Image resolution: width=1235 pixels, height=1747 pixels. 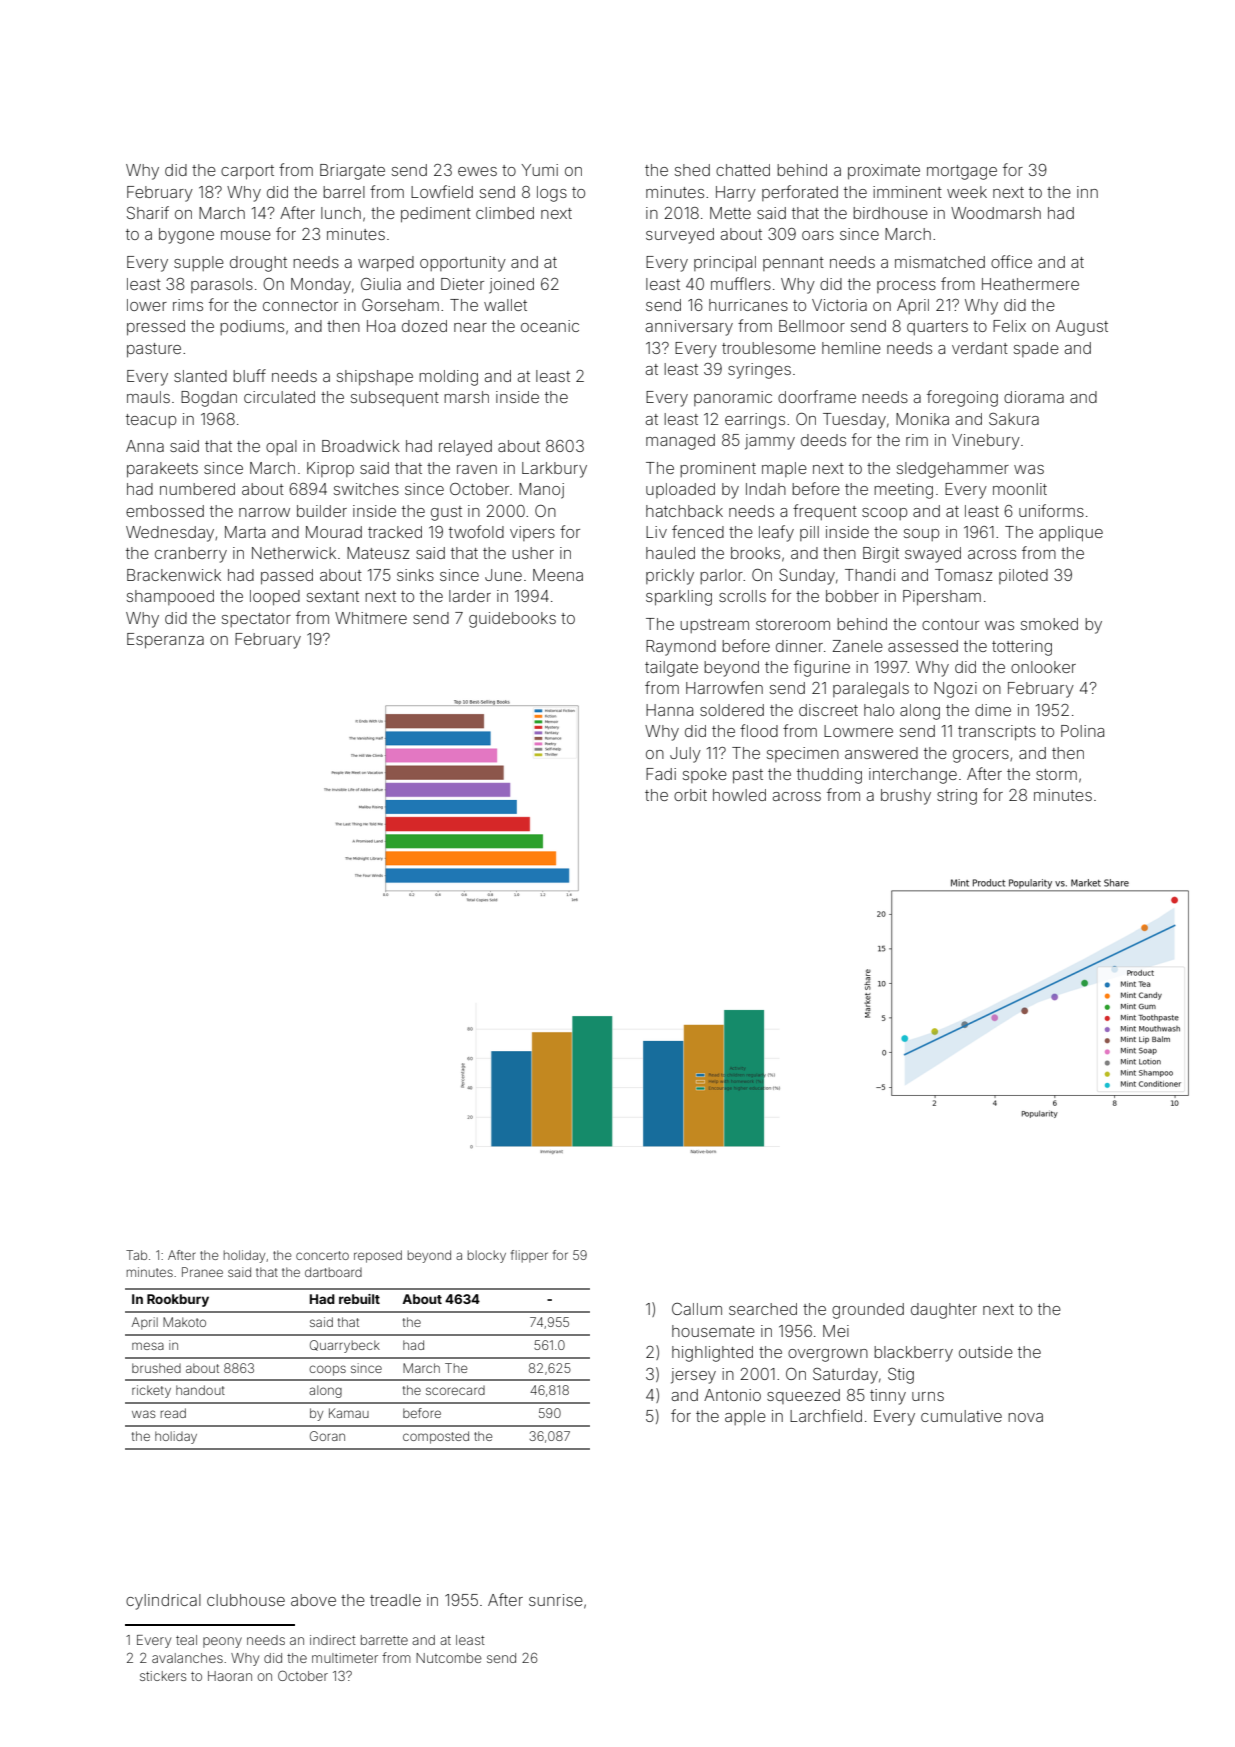 I want to click on Esperanza, so click(x=165, y=641).
